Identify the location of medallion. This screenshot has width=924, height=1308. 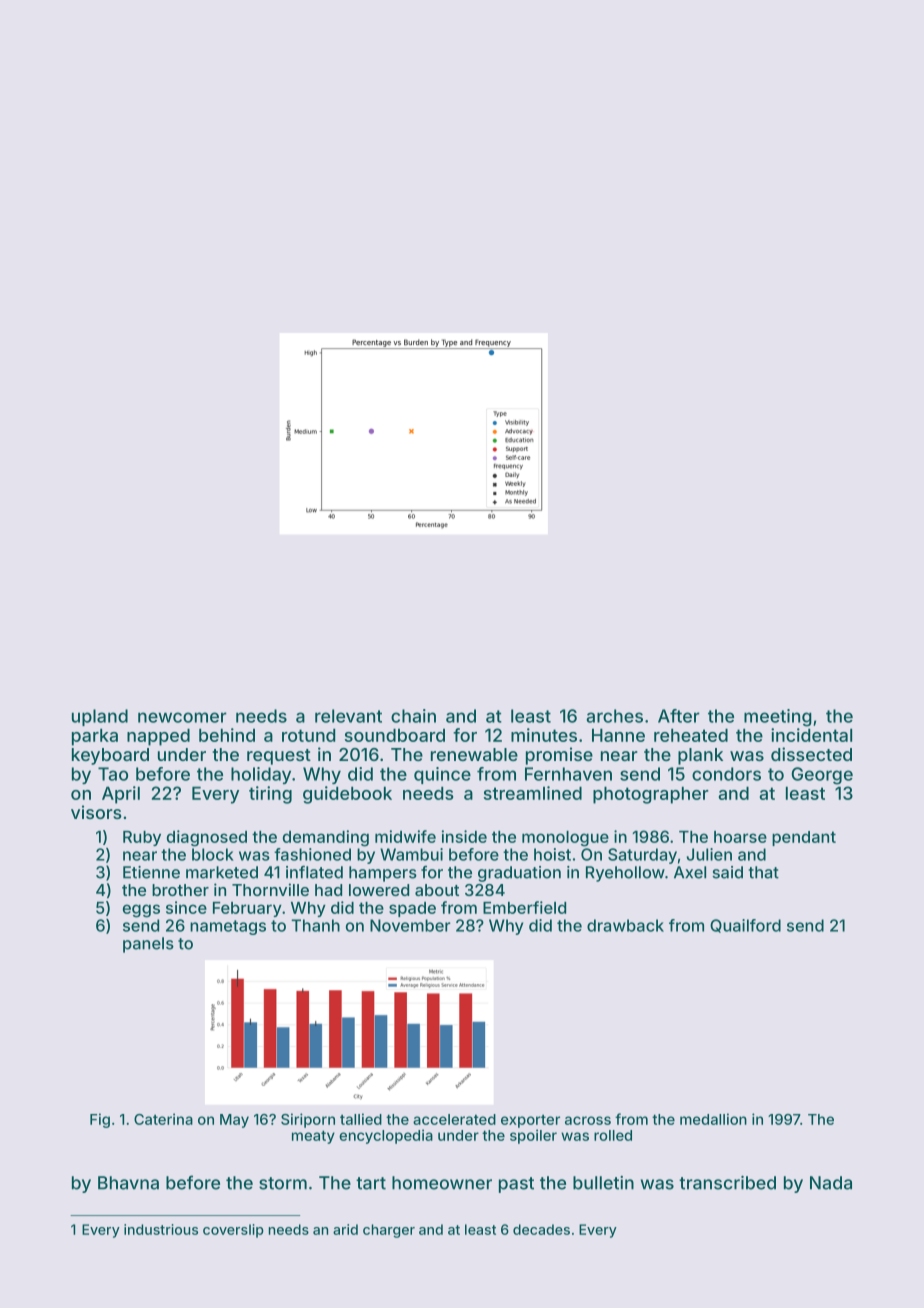
(713, 1119).
